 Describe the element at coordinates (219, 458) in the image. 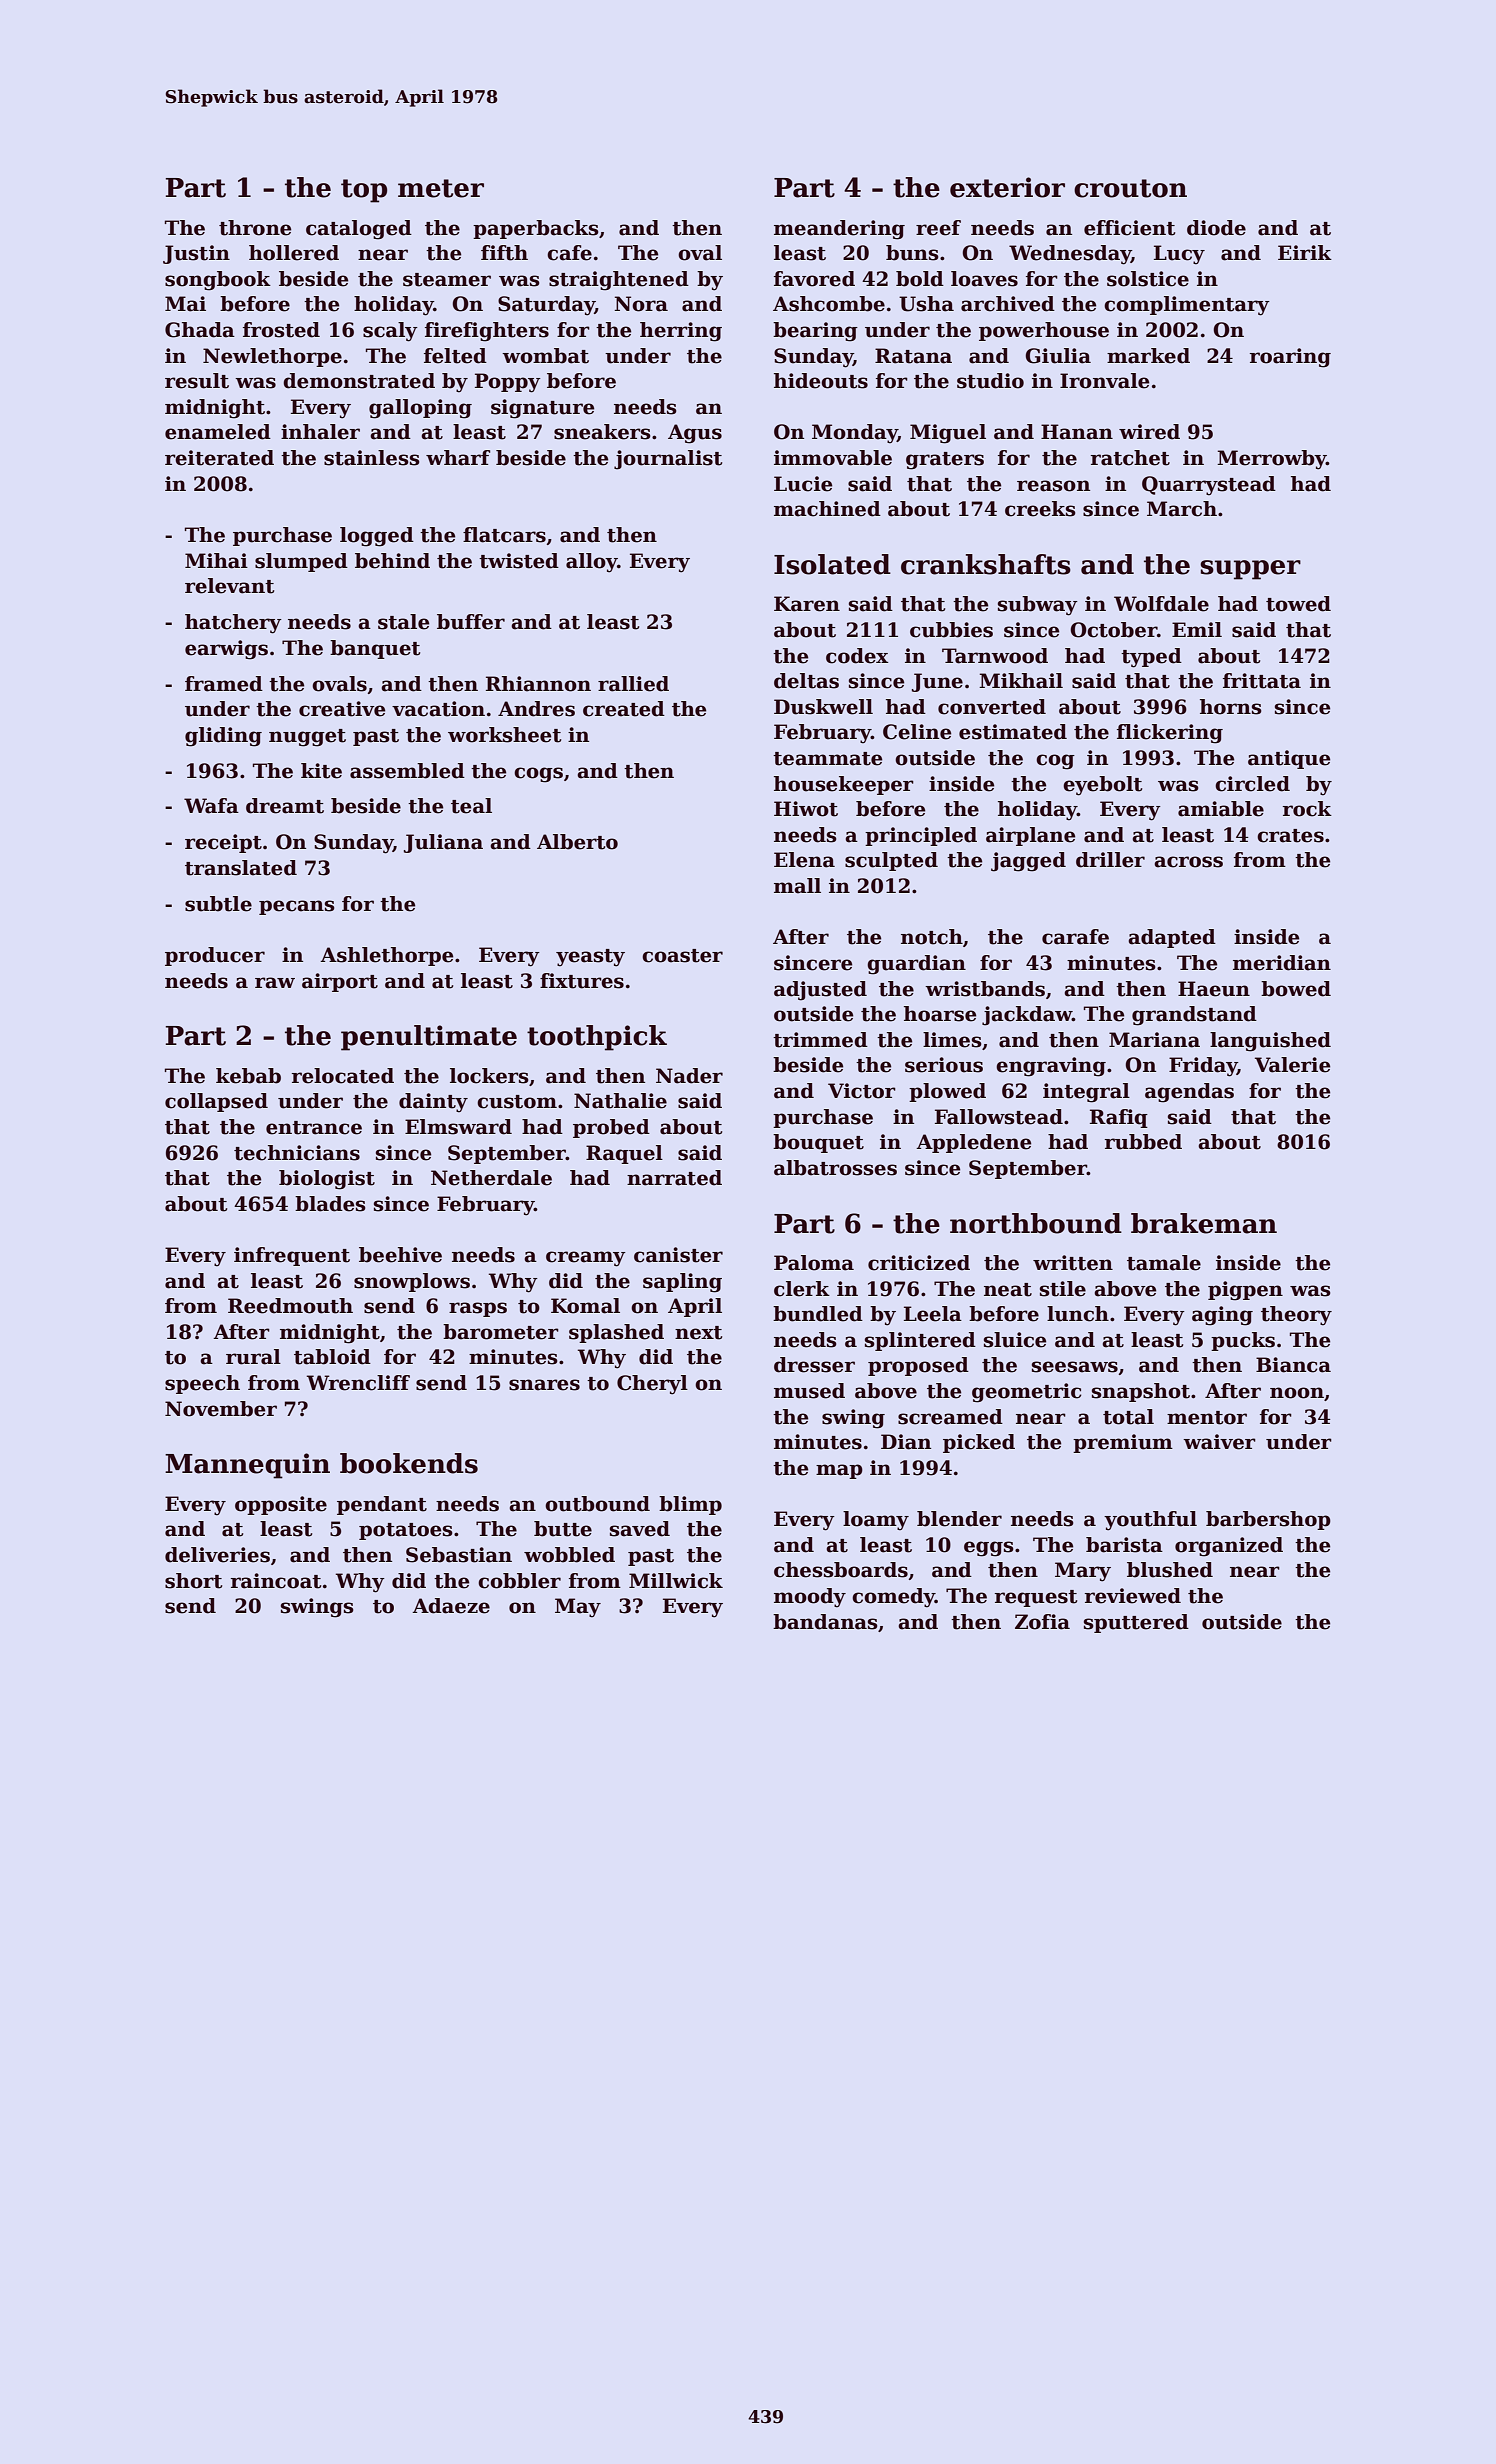

I see `reiterated` at that location.
